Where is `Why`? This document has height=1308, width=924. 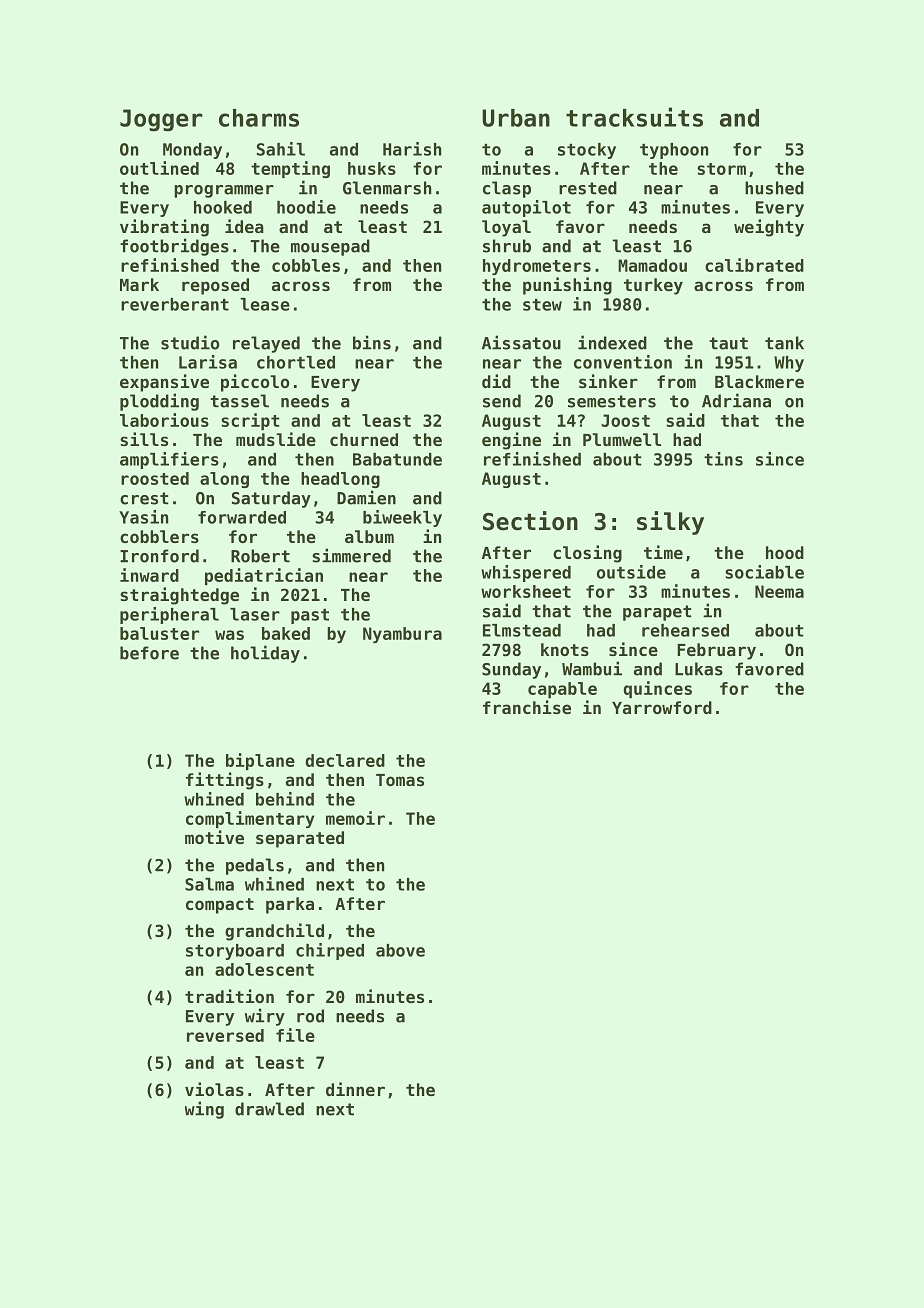
Why is located at coordinates (789, 364).
